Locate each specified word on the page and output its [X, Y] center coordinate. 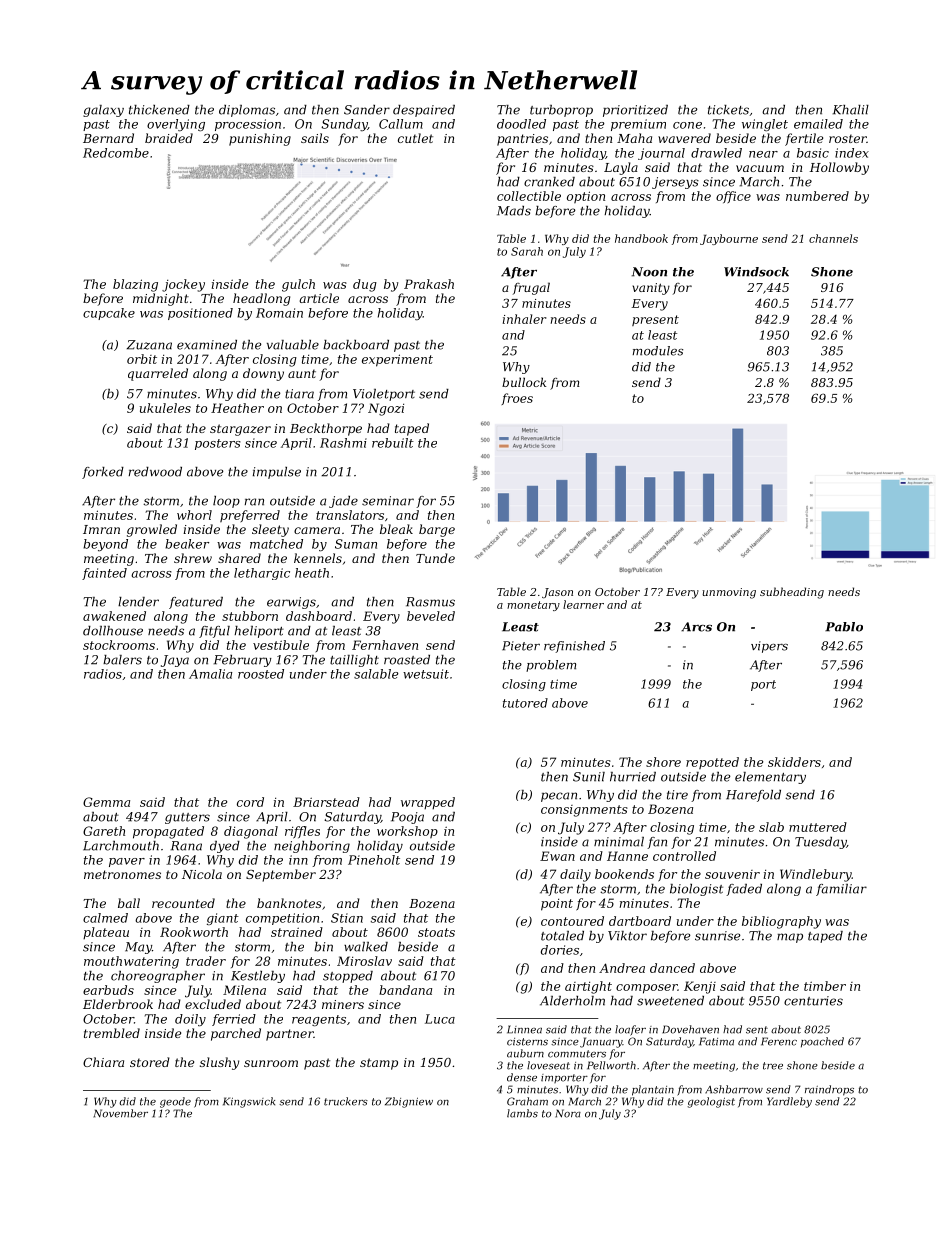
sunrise [718, 936]
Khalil [851, 110]
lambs [522, 1113]
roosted [261, 674]
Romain [279, 313]
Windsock [756, 272]
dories [560, 950]
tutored [525, 703]
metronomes [122, 874]
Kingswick [249, 1102]
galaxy [103, 111]
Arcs [696, 627]
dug [365, 285]
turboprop [561, 111]
